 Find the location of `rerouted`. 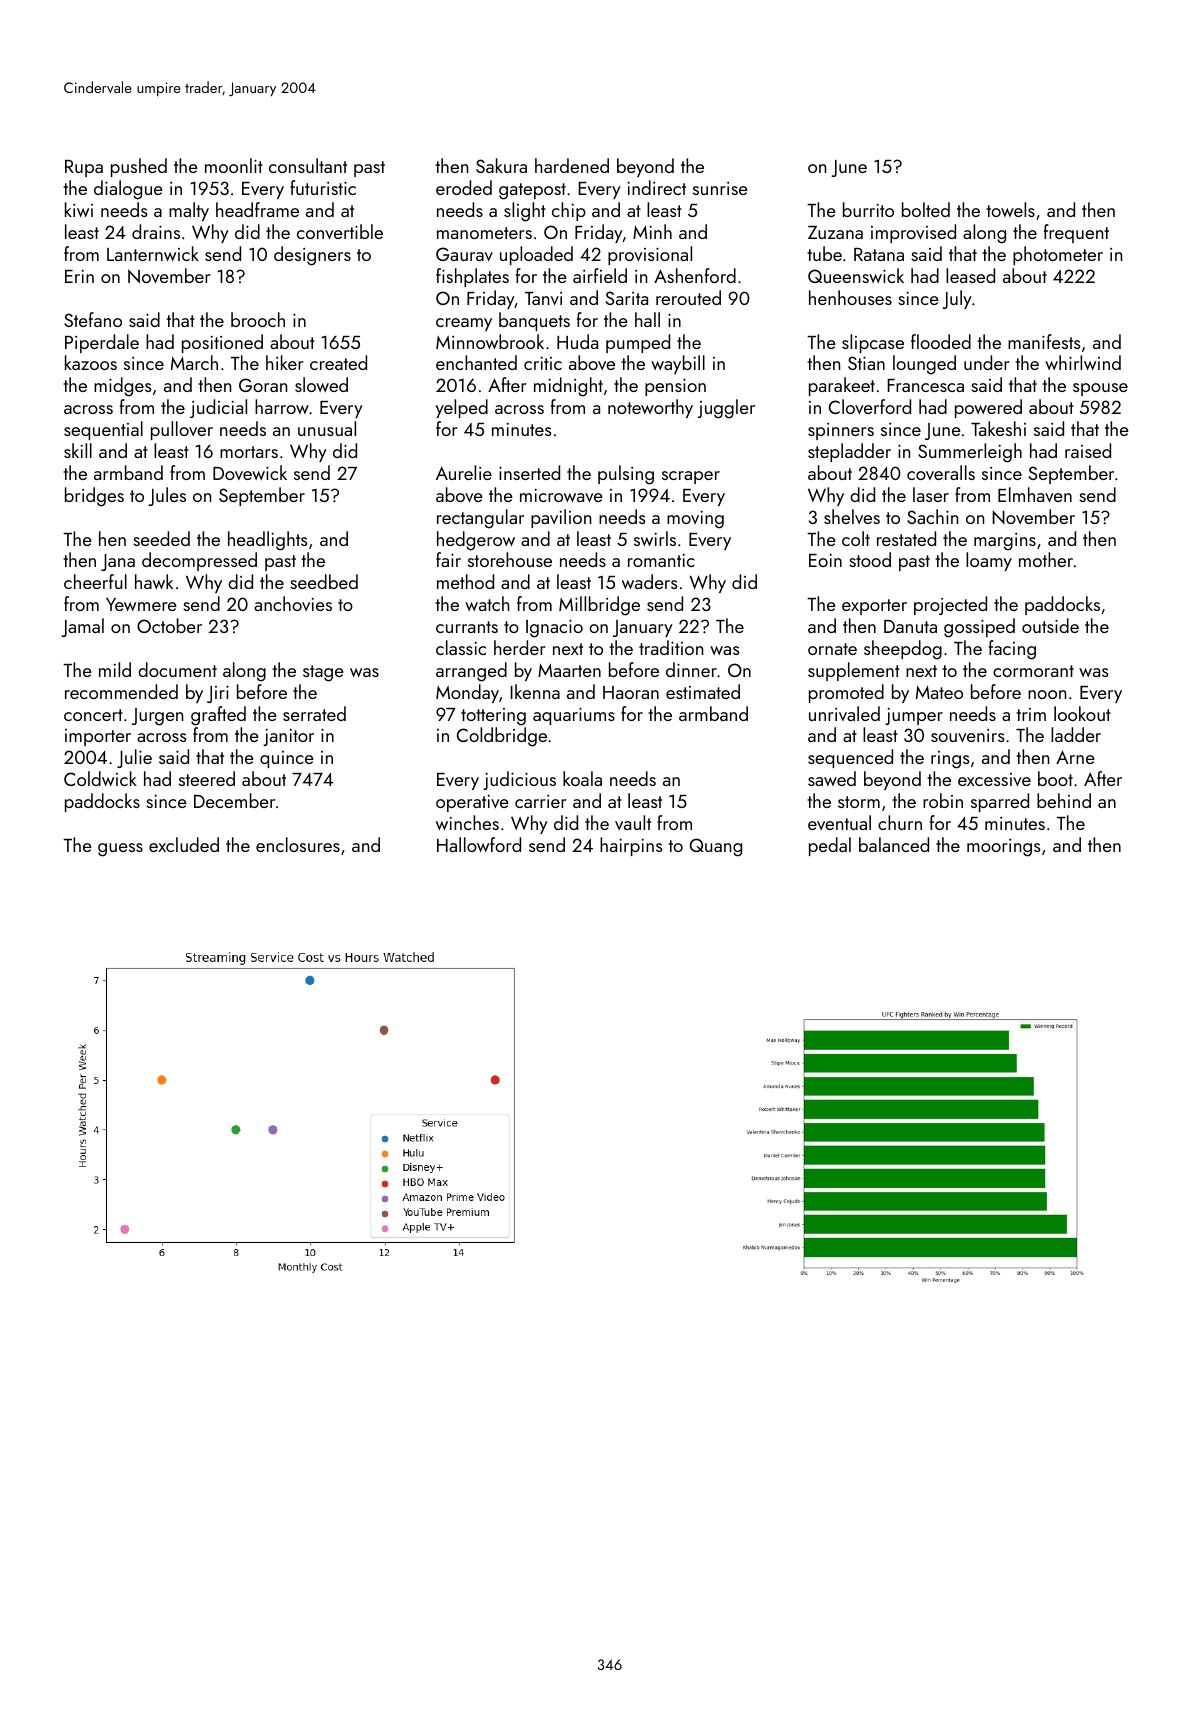

rerouted is located at coordinates (688, 297).
